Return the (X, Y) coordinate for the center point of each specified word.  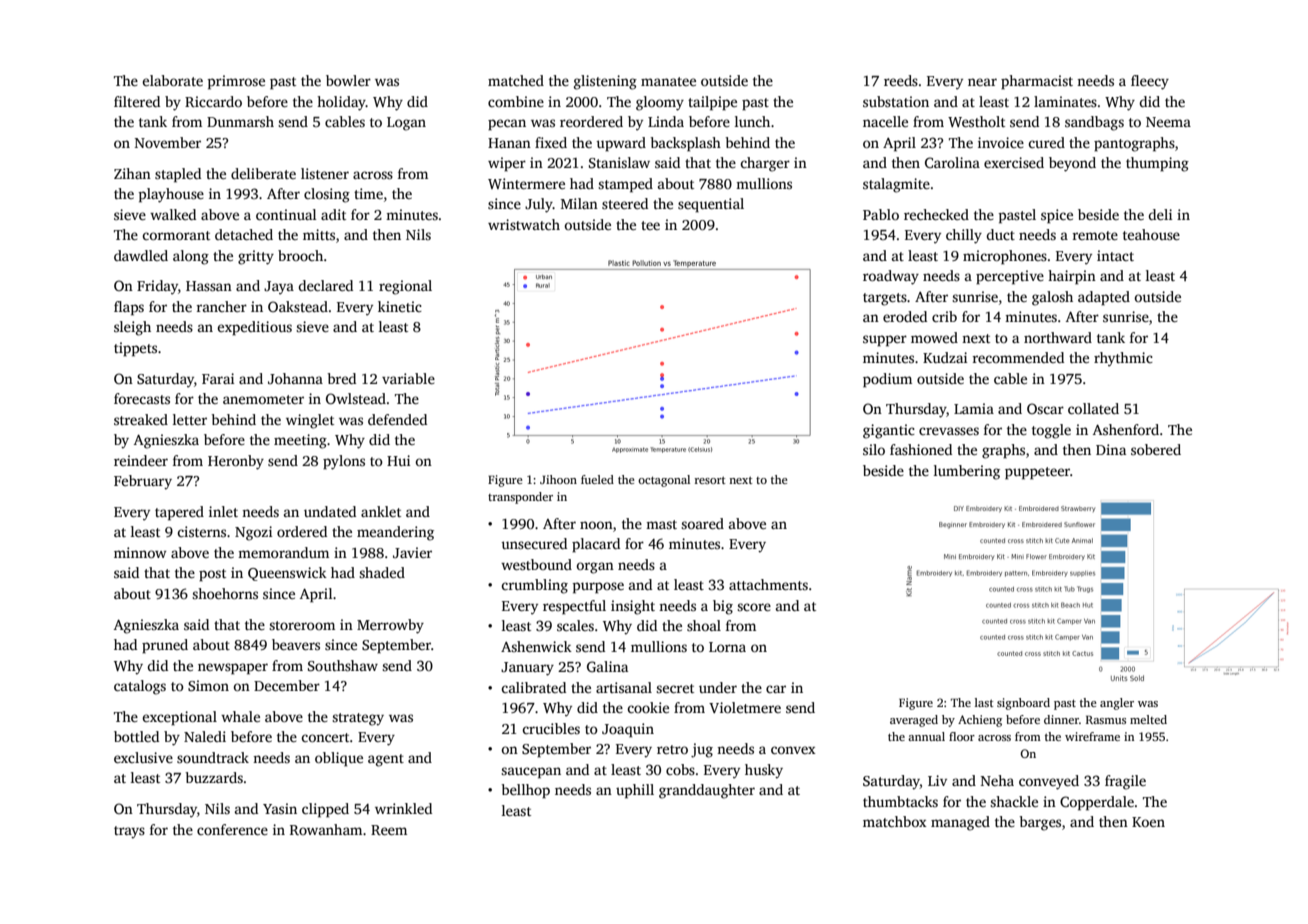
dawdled (141, 255)
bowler (348, 80)
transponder (520, 498)
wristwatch (524, 224)
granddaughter (707, 791)
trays (129, 832)
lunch (752, 121)
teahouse (1151, 234)
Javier (412, 552)
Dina (1111, 449)
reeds (901, 80)
